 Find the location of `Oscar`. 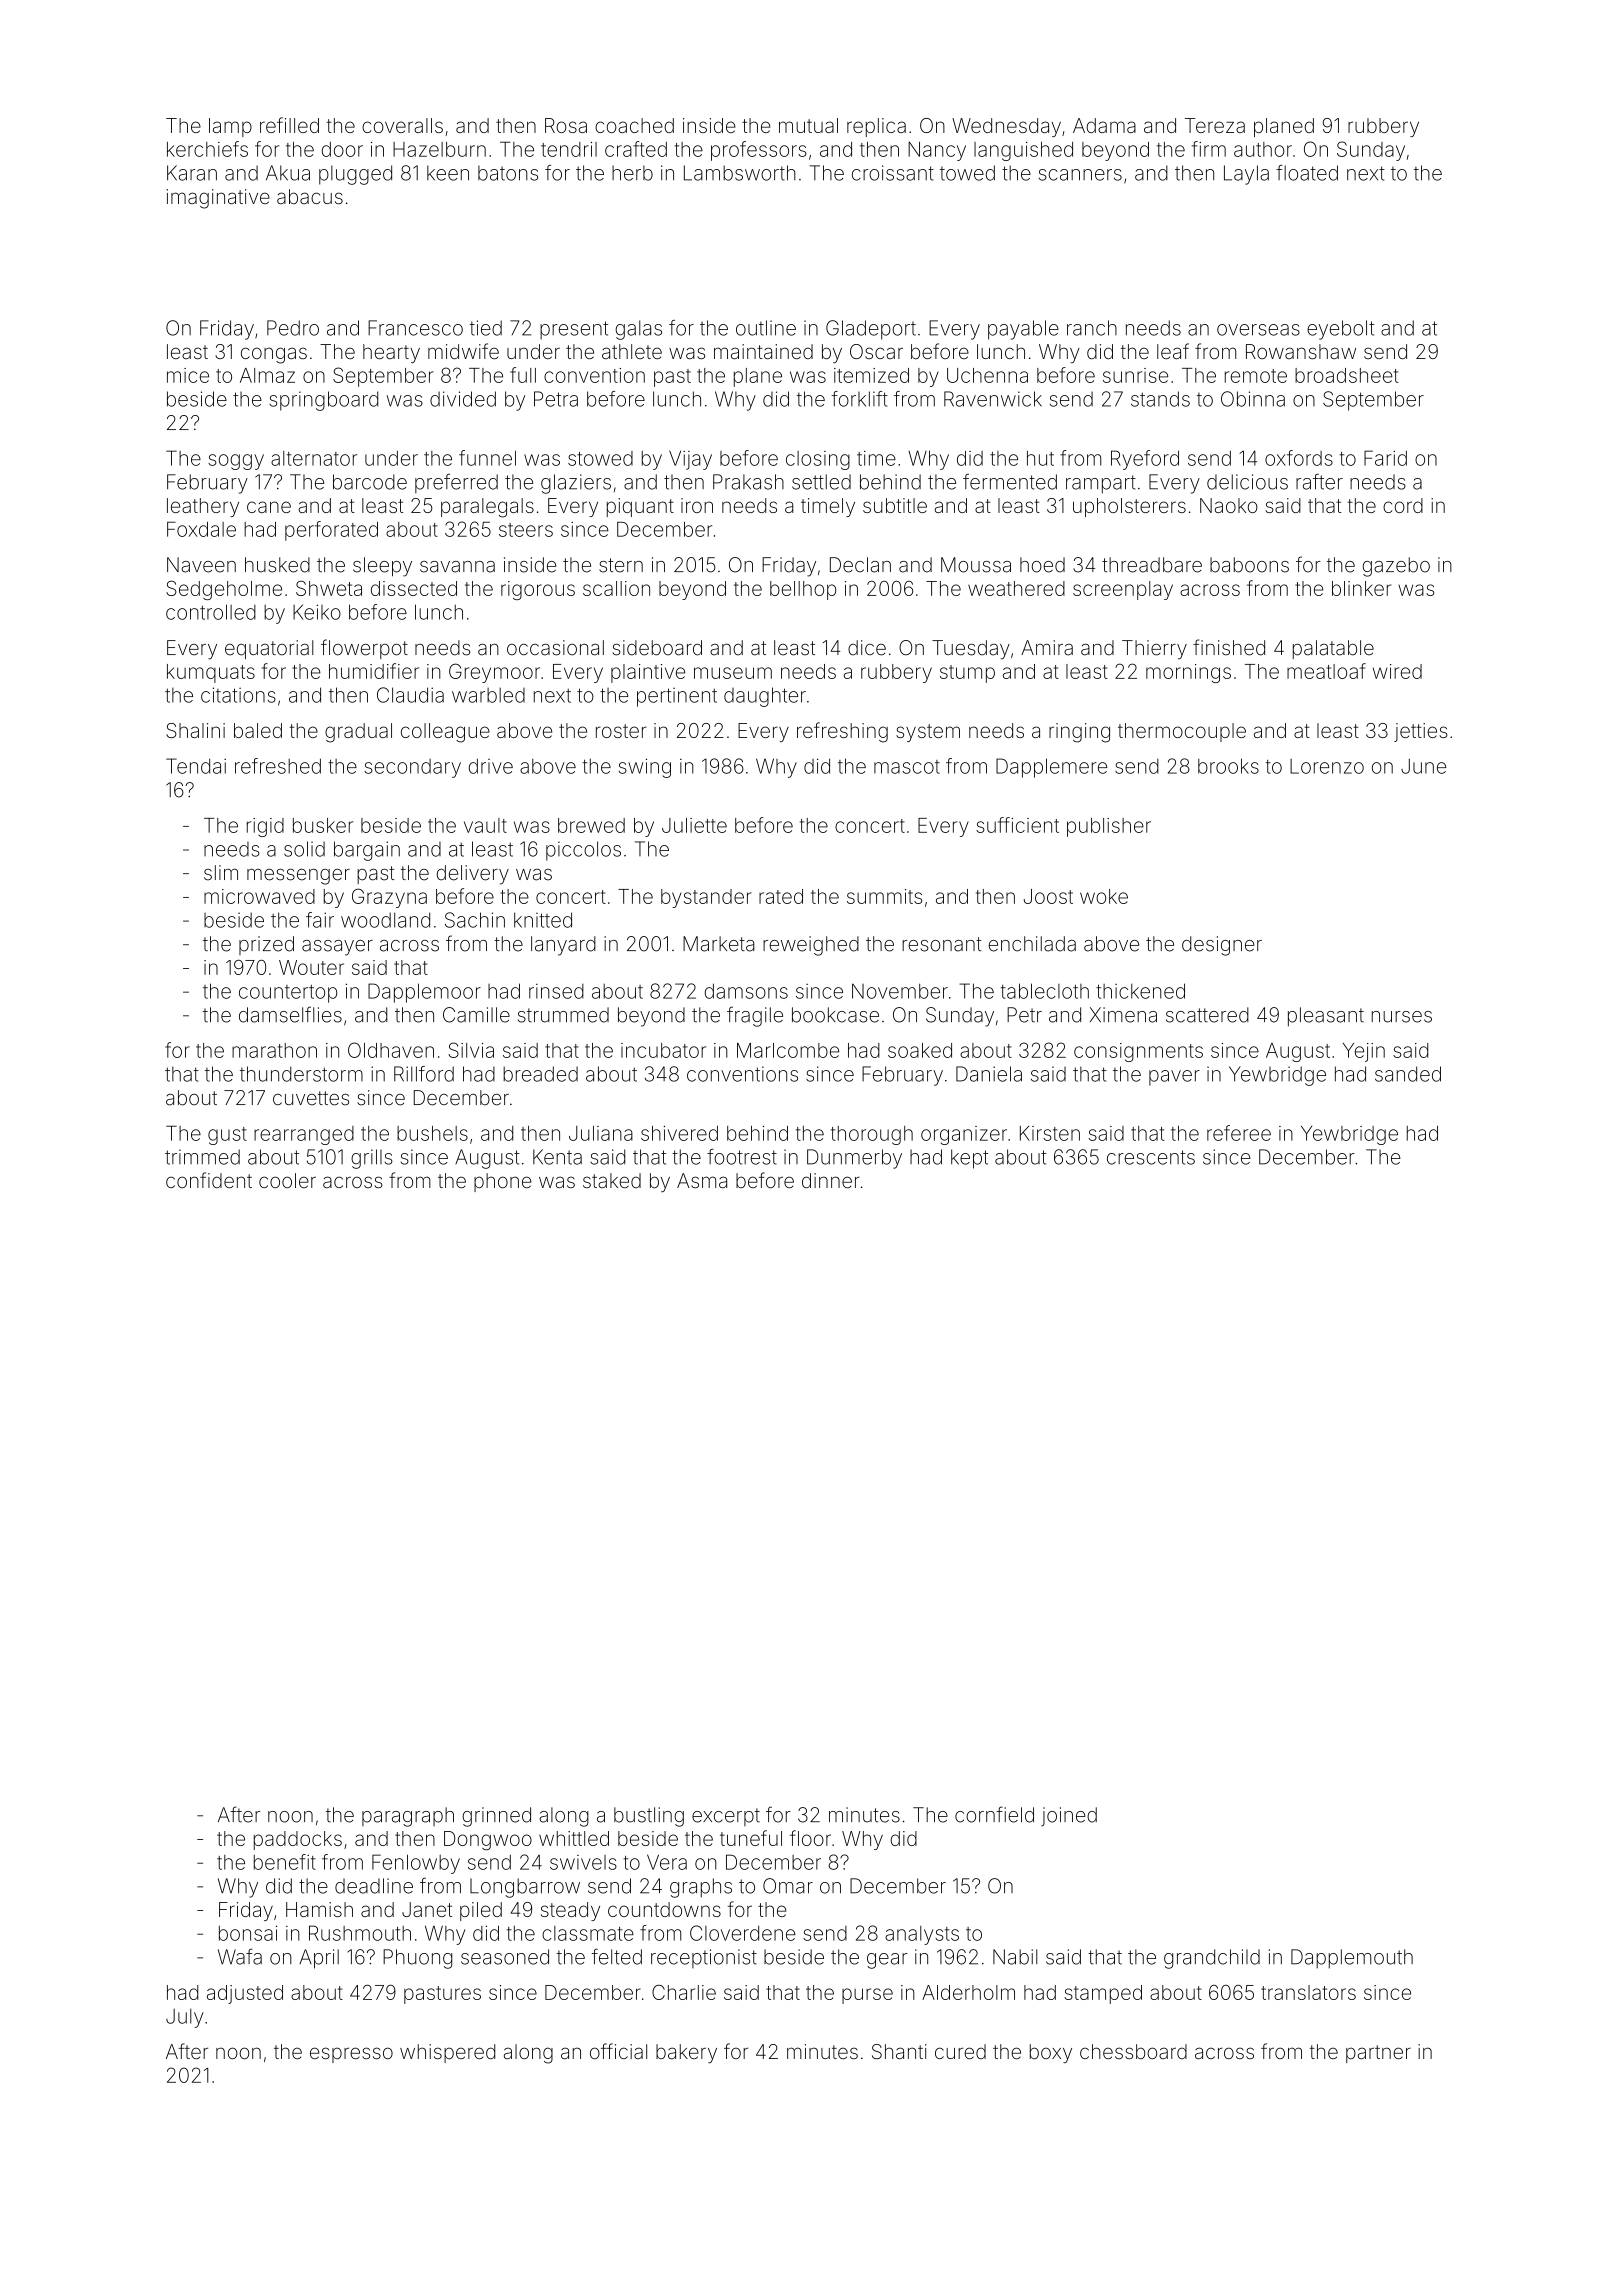

Oscar is located at coordinates (876, 351).
